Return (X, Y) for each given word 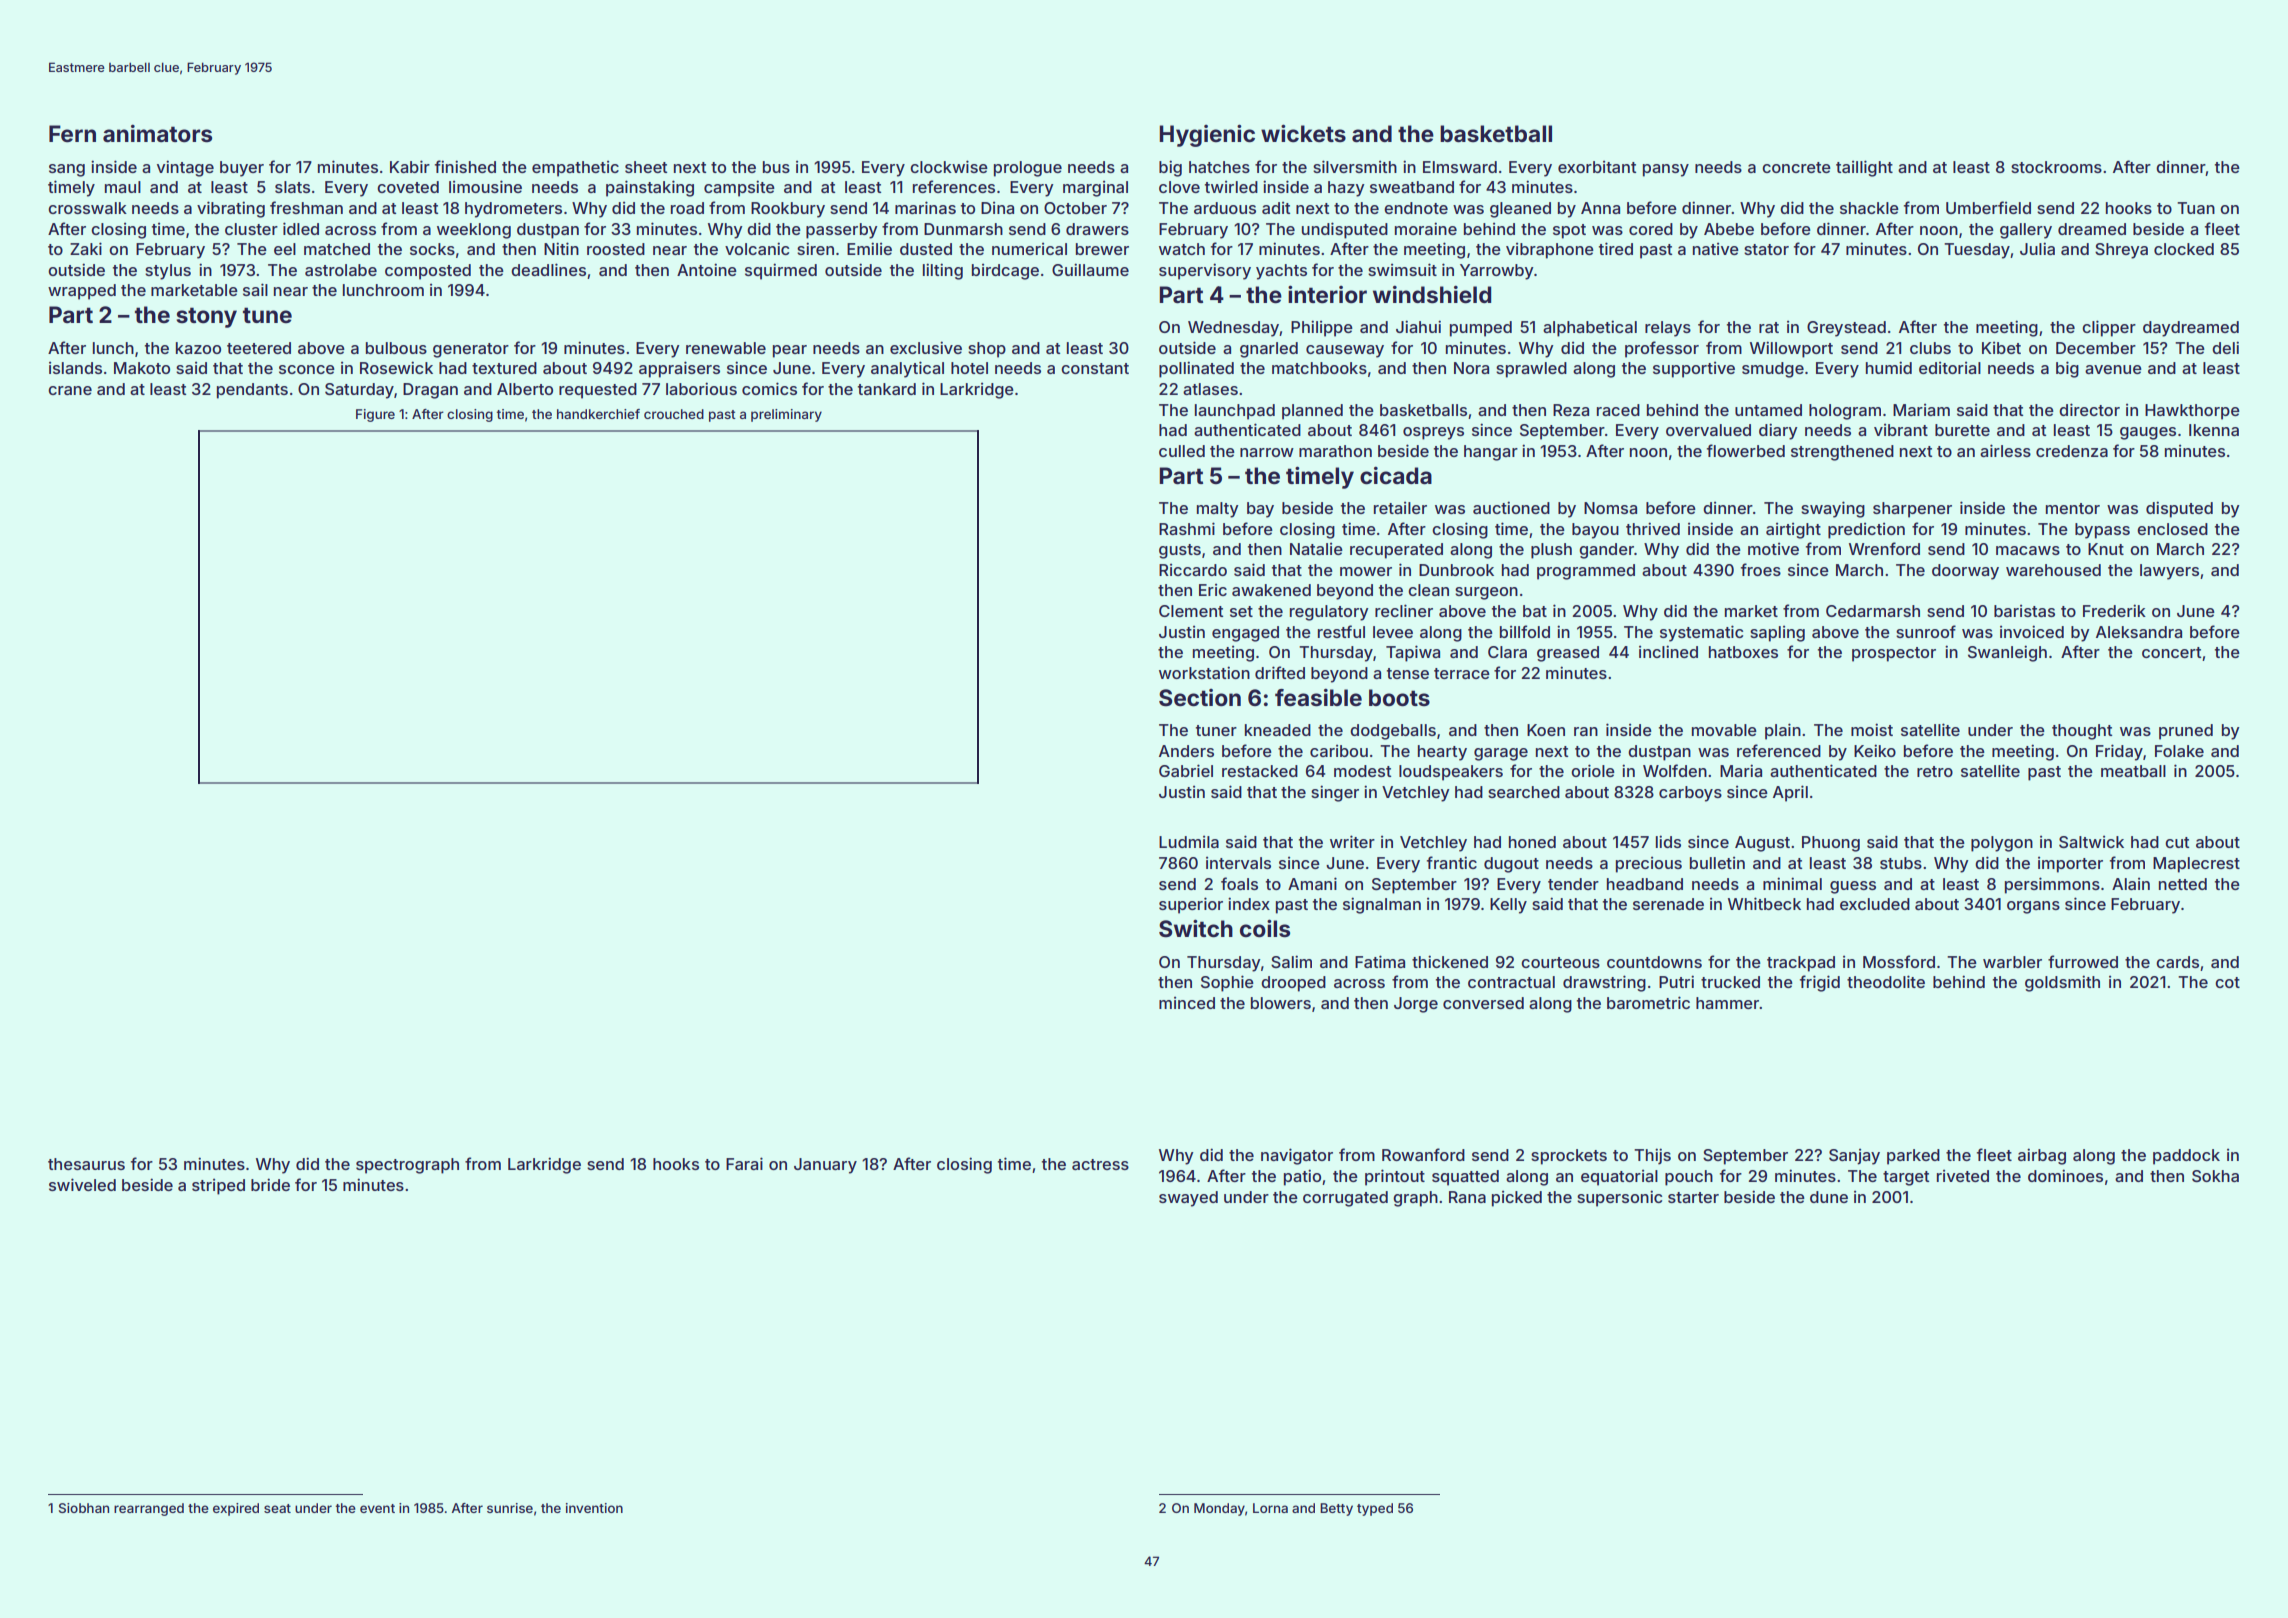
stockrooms (2056, 167)
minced (1187, 1003)
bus (776, 167)
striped (218, 1187)
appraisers (679, 369)
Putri (1676, 981)
